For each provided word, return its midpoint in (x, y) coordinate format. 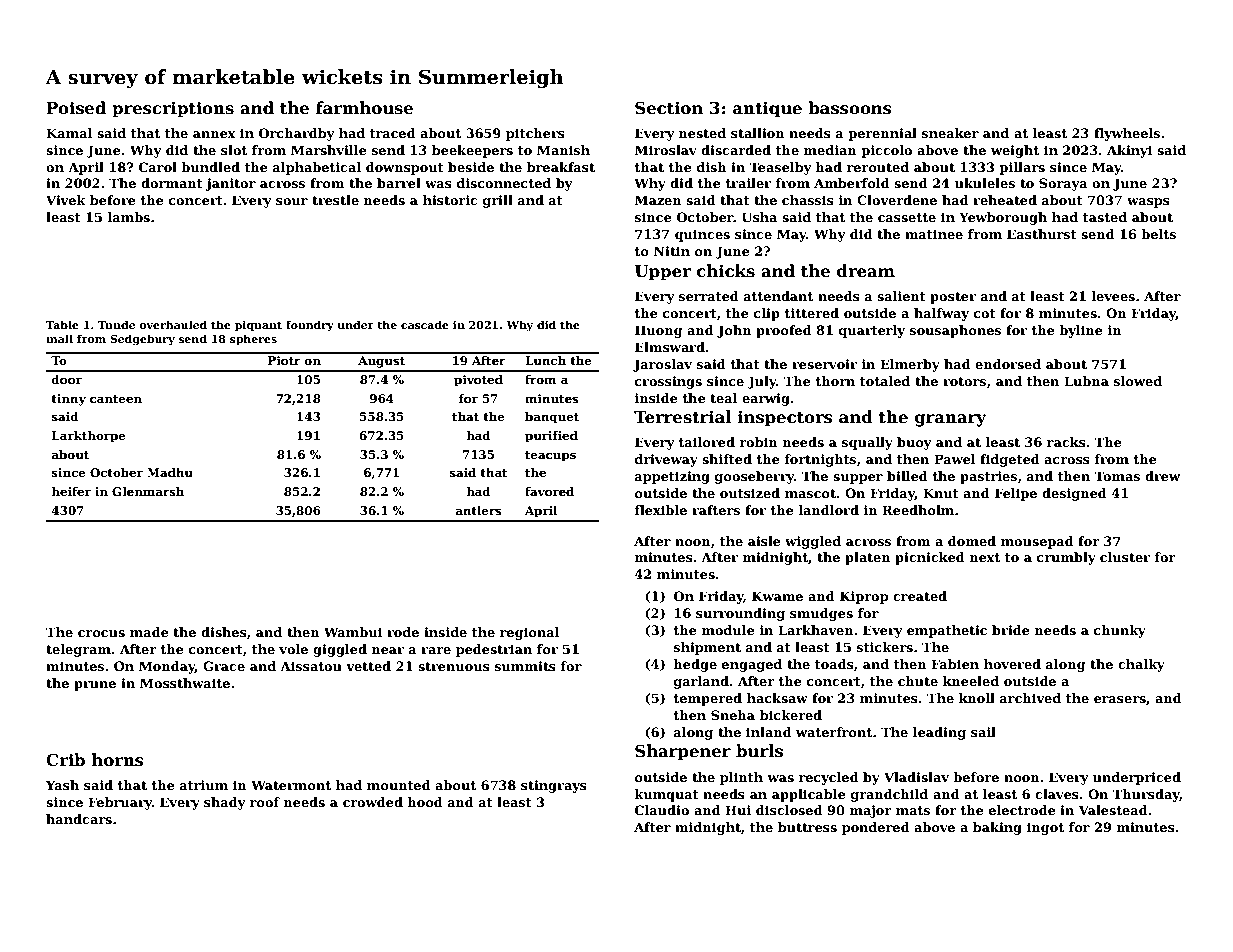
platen (868, 558)
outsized (750, 493)
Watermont (291, 785)
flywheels (1127, 134)
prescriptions (173, 110)
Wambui (353, 632)
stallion (758, 133)
